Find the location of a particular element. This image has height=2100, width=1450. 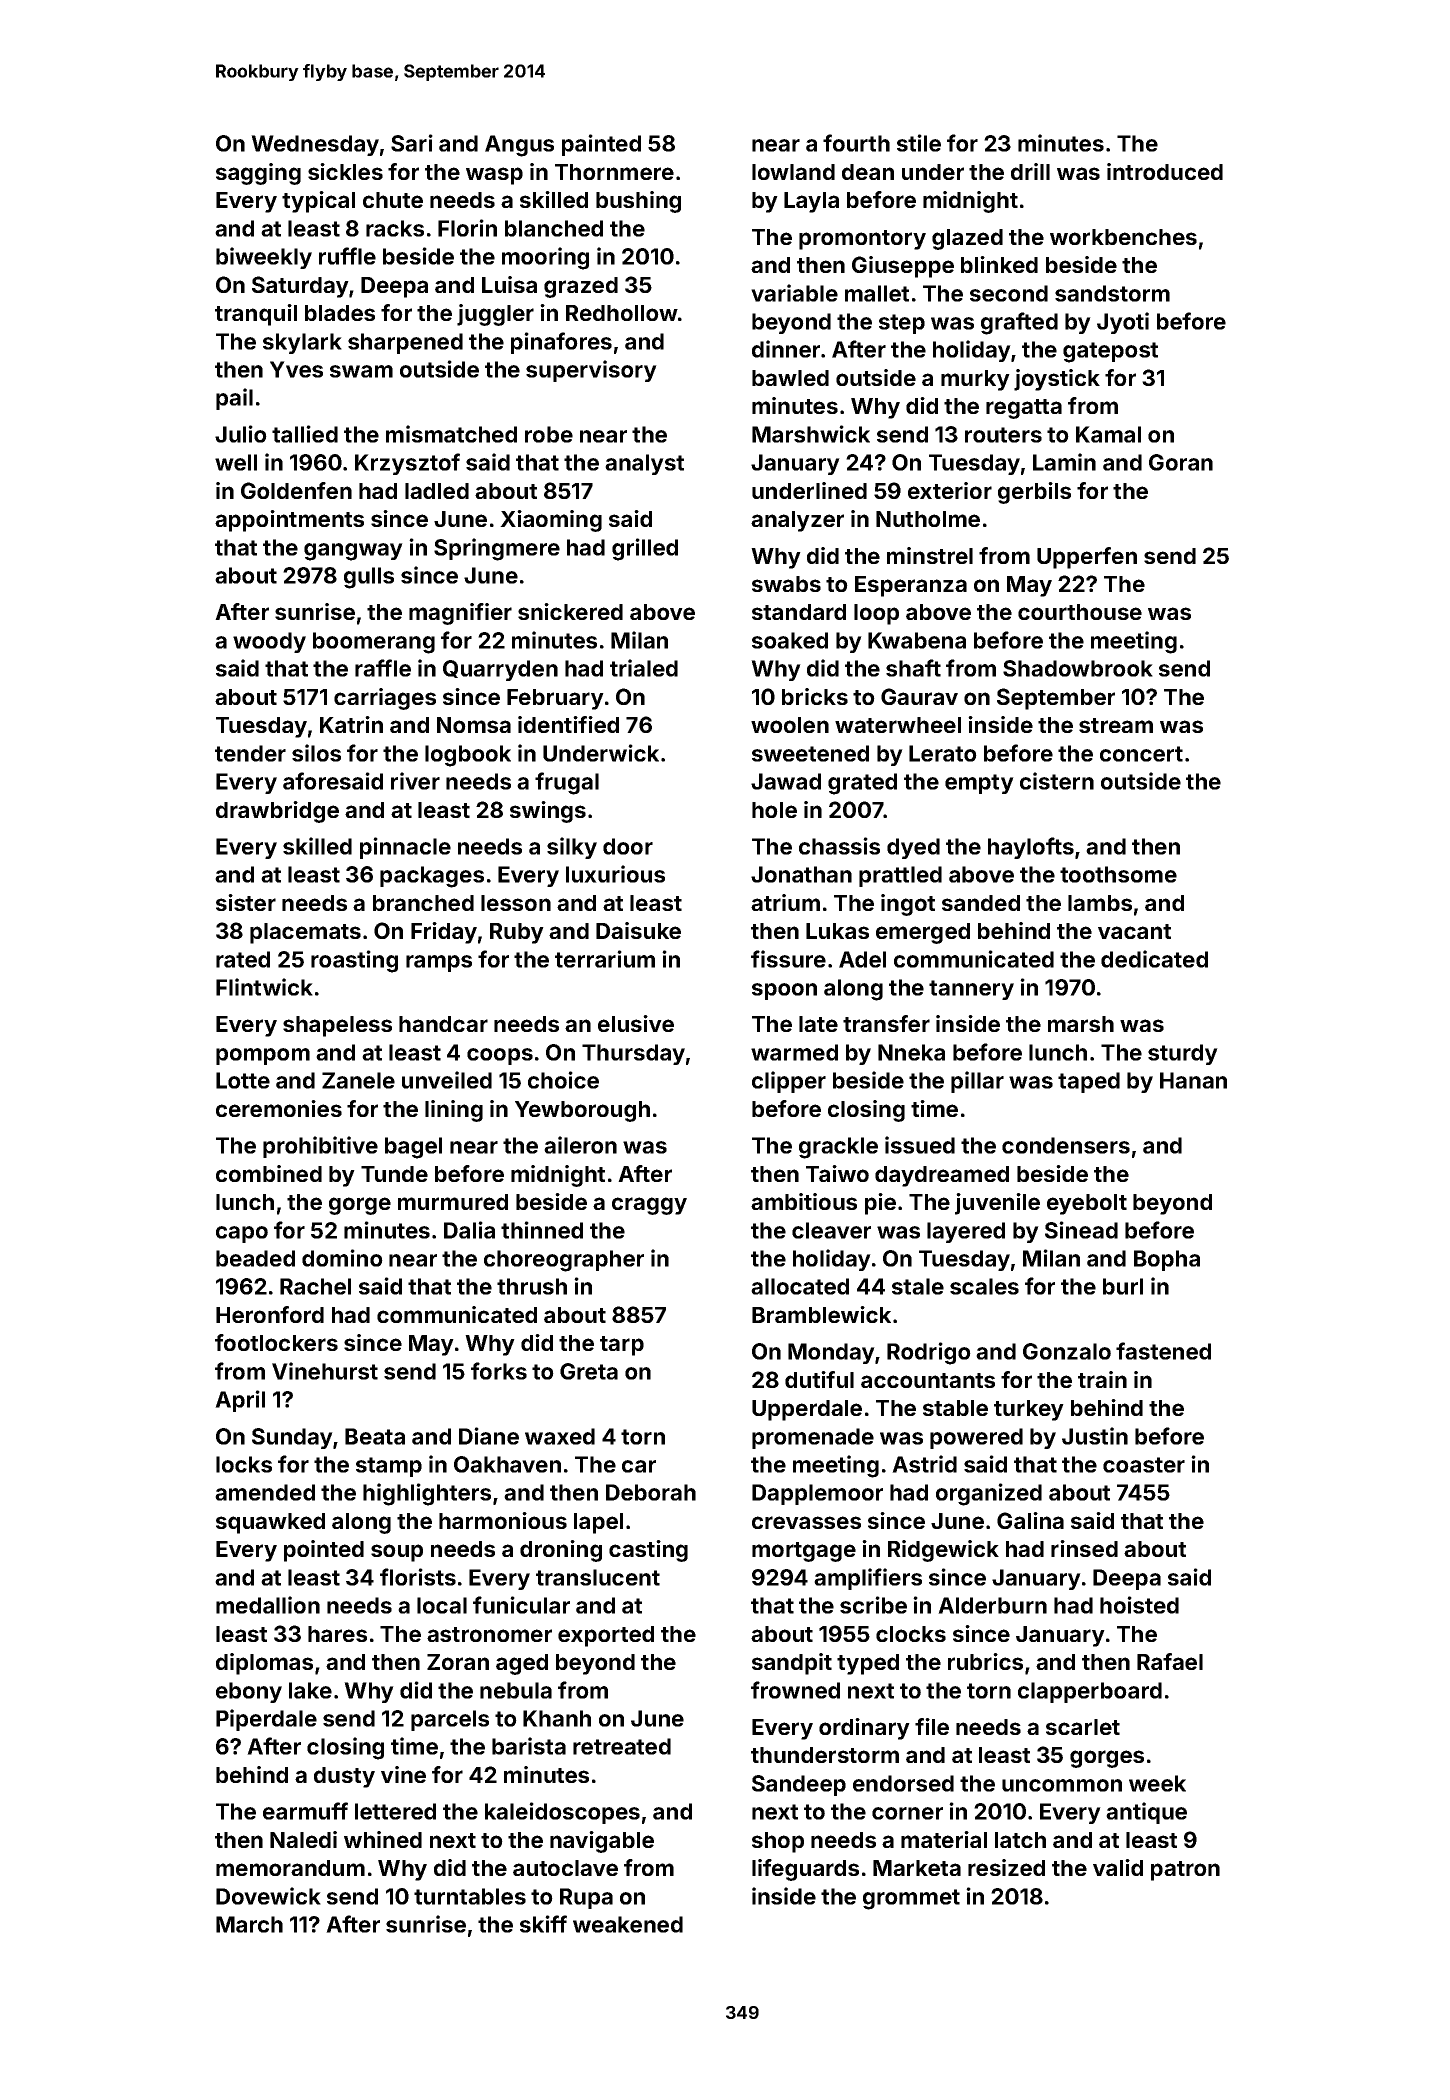

Deborah is located at coordinates (651, 1492).
